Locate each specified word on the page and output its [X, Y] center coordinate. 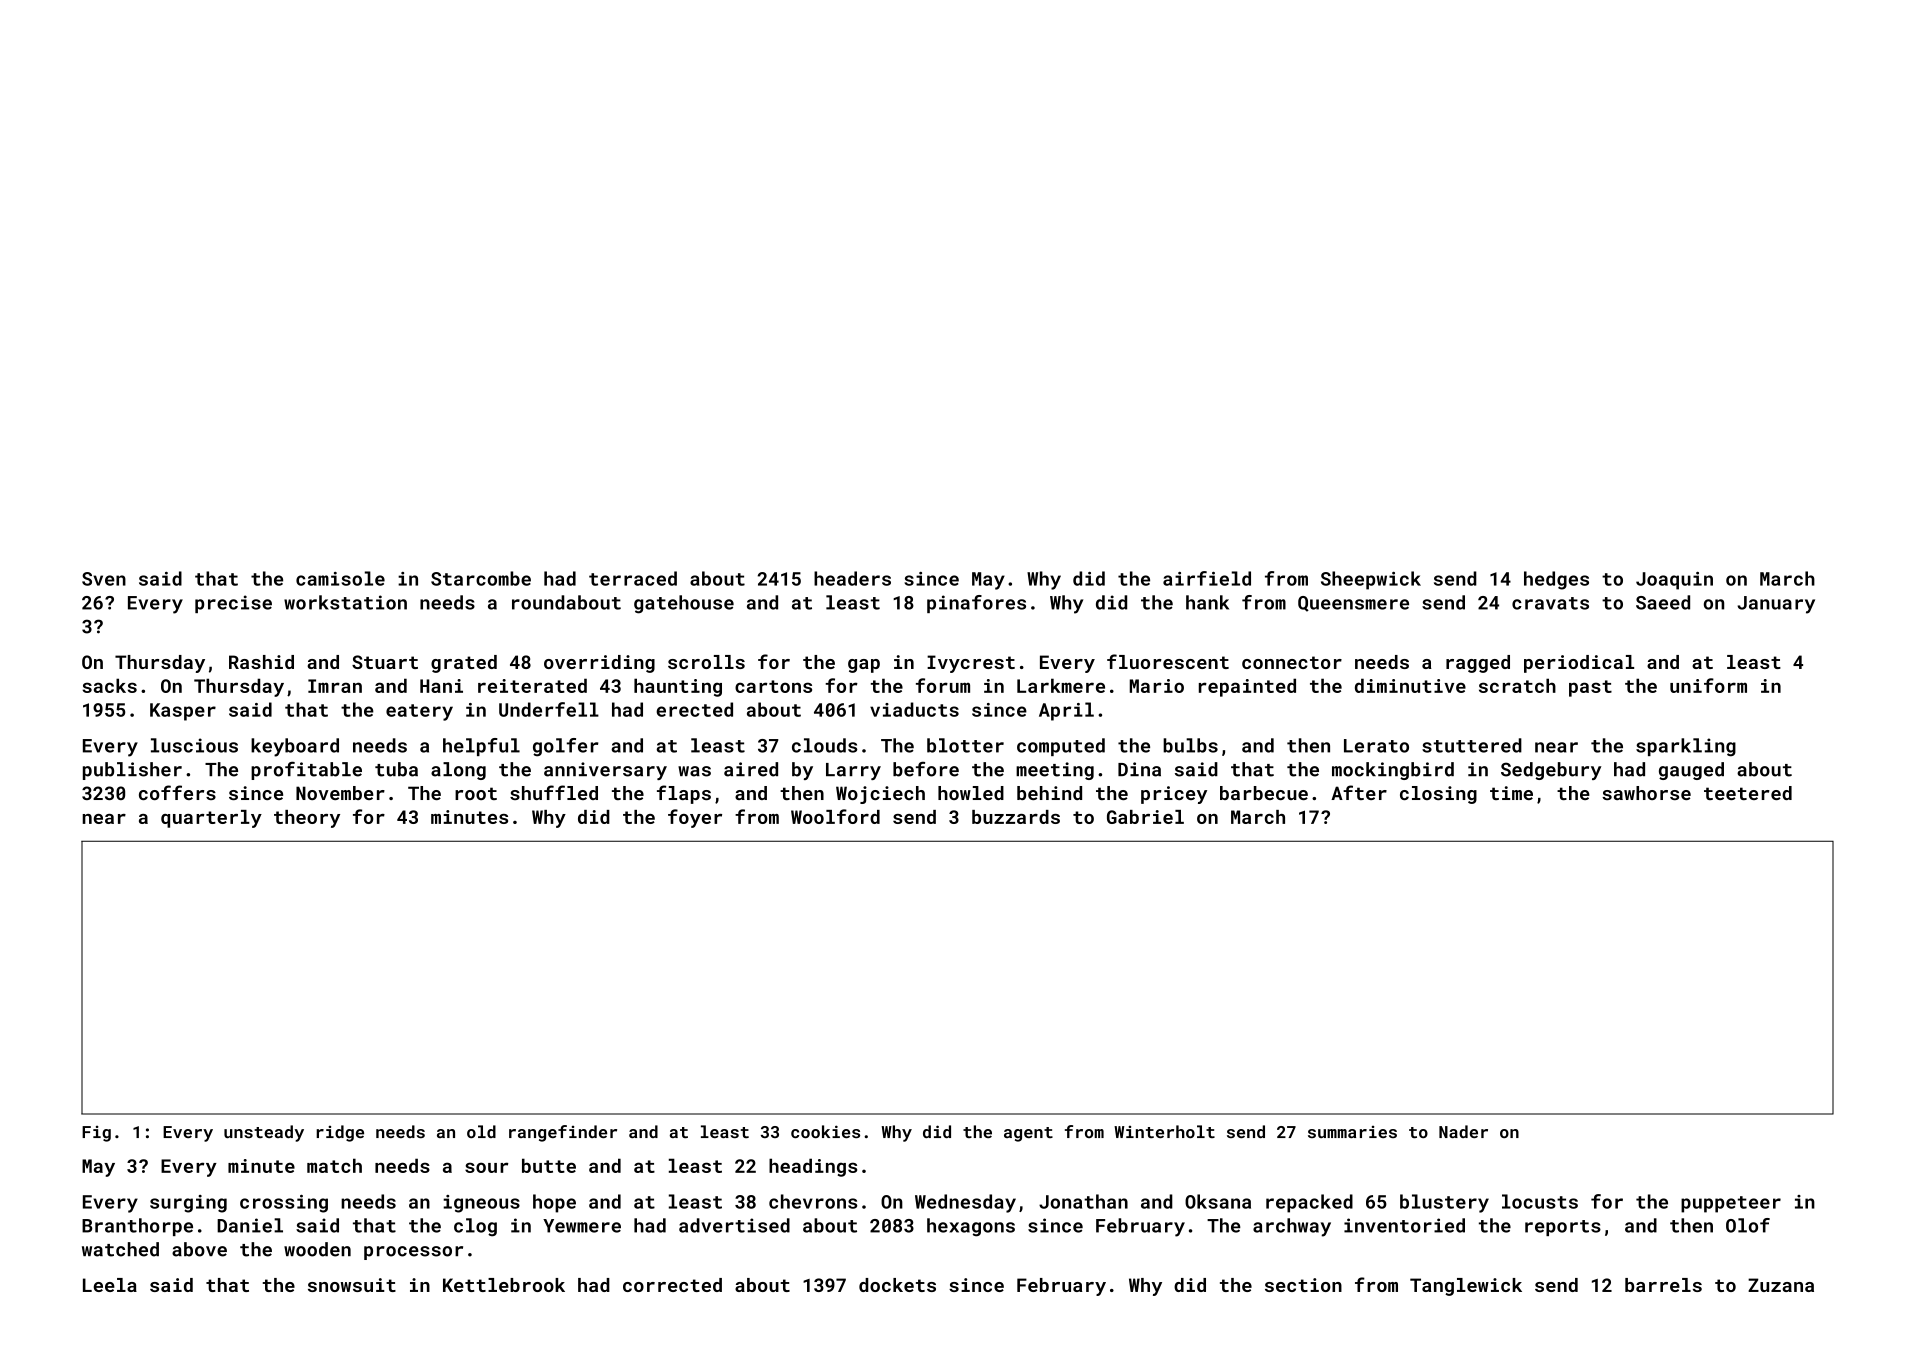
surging [188, 1204]
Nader [1463, 1131]
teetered [1748, 793]
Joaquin [1674, 581]
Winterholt [1164, 1131]
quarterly [211, 819]
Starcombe [481, 578]
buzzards [1016, 817]
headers [852, 578]
